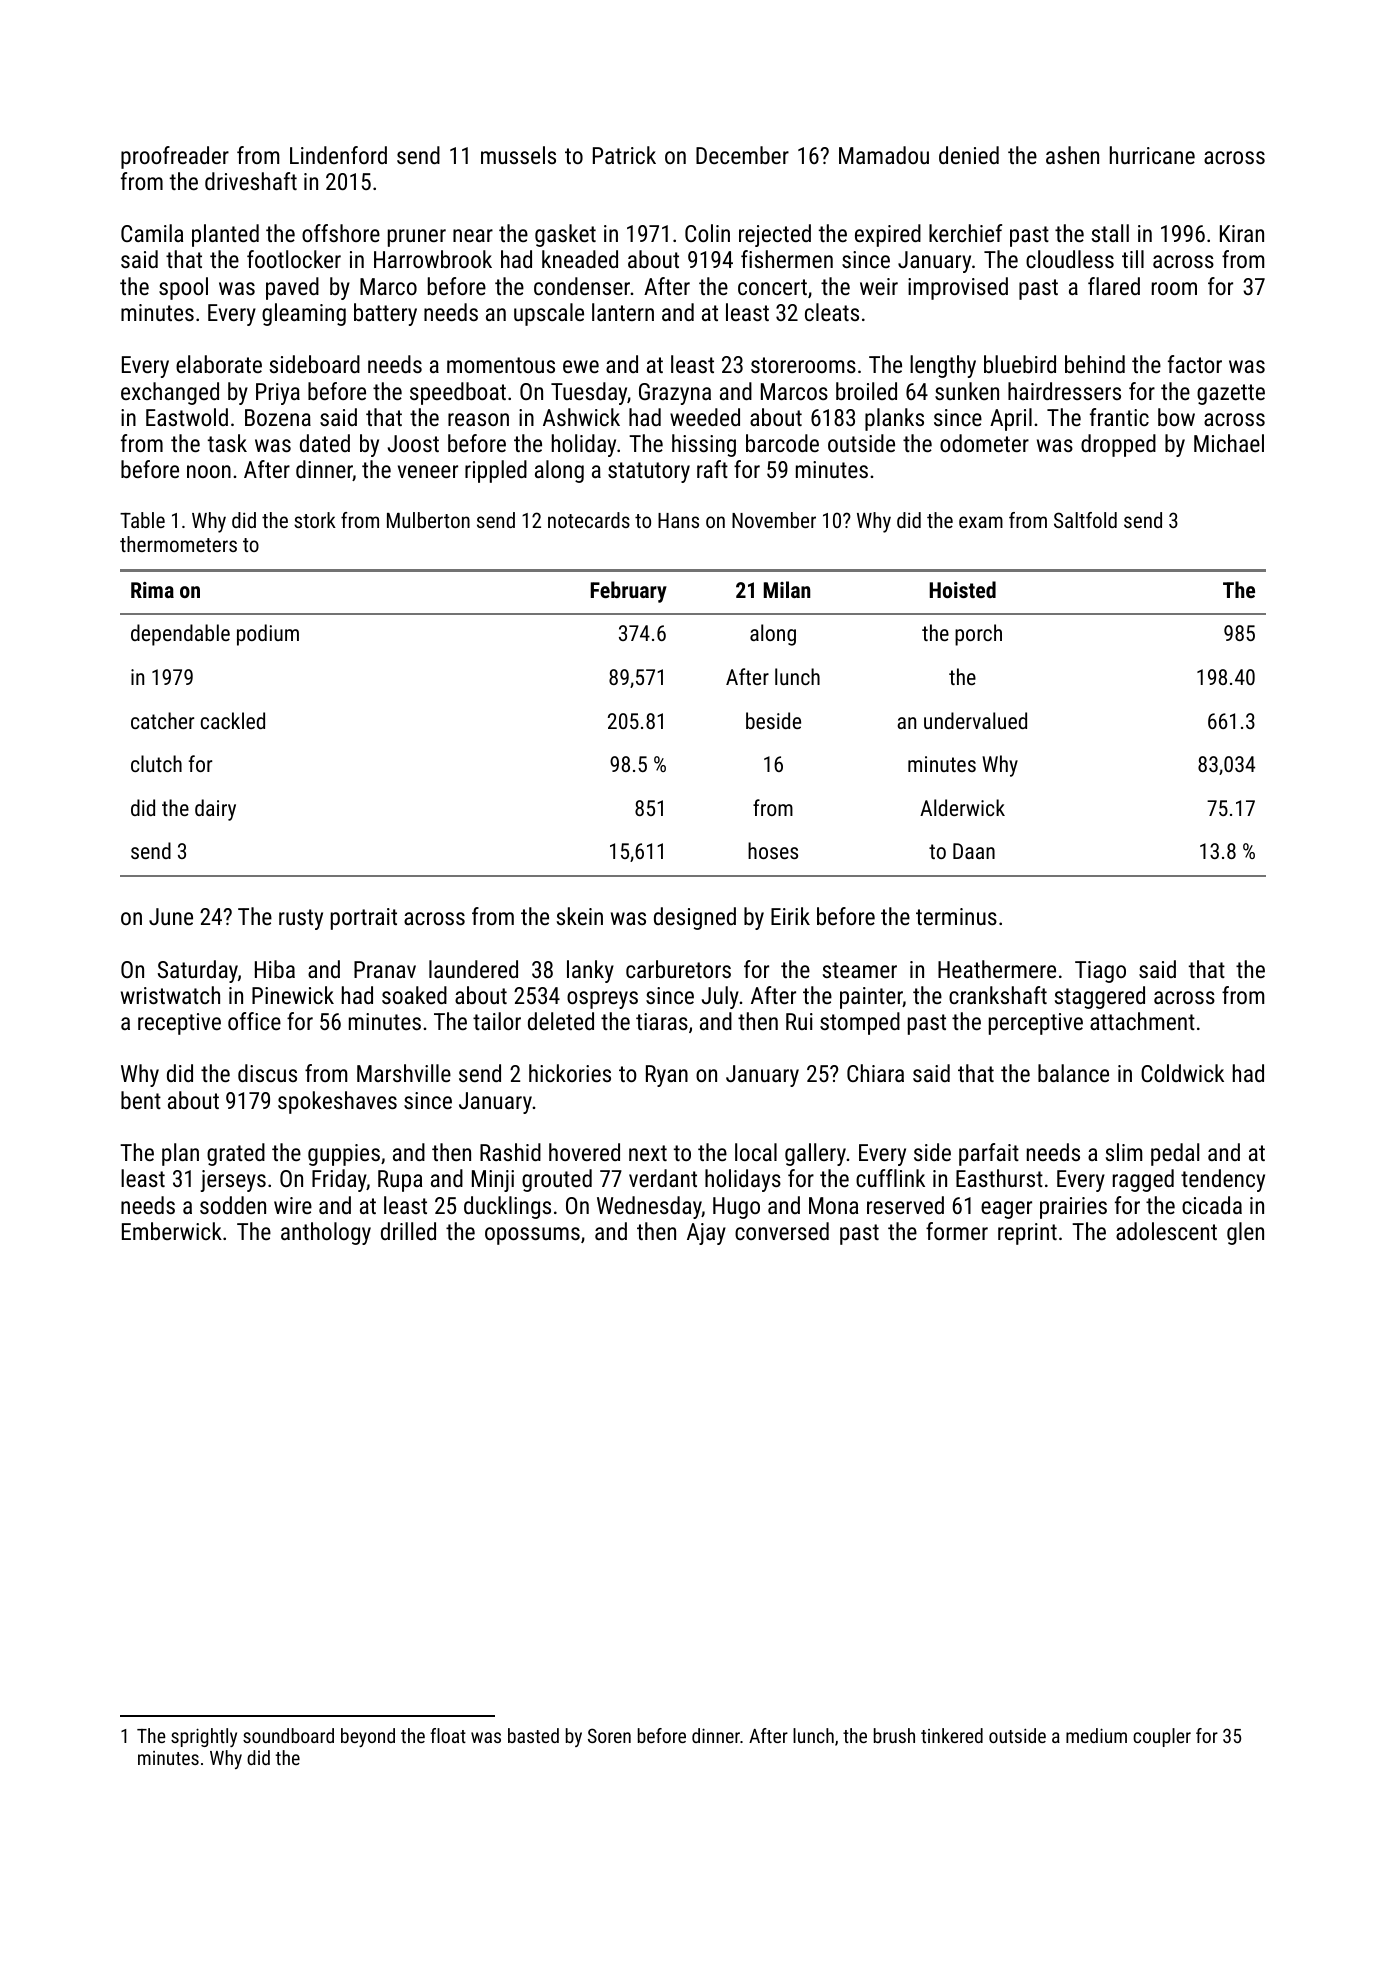 This document has width=1386, height=1969. Describe the element at coordinates (1142, 1021) in the document. I see `attachment` at that location.
